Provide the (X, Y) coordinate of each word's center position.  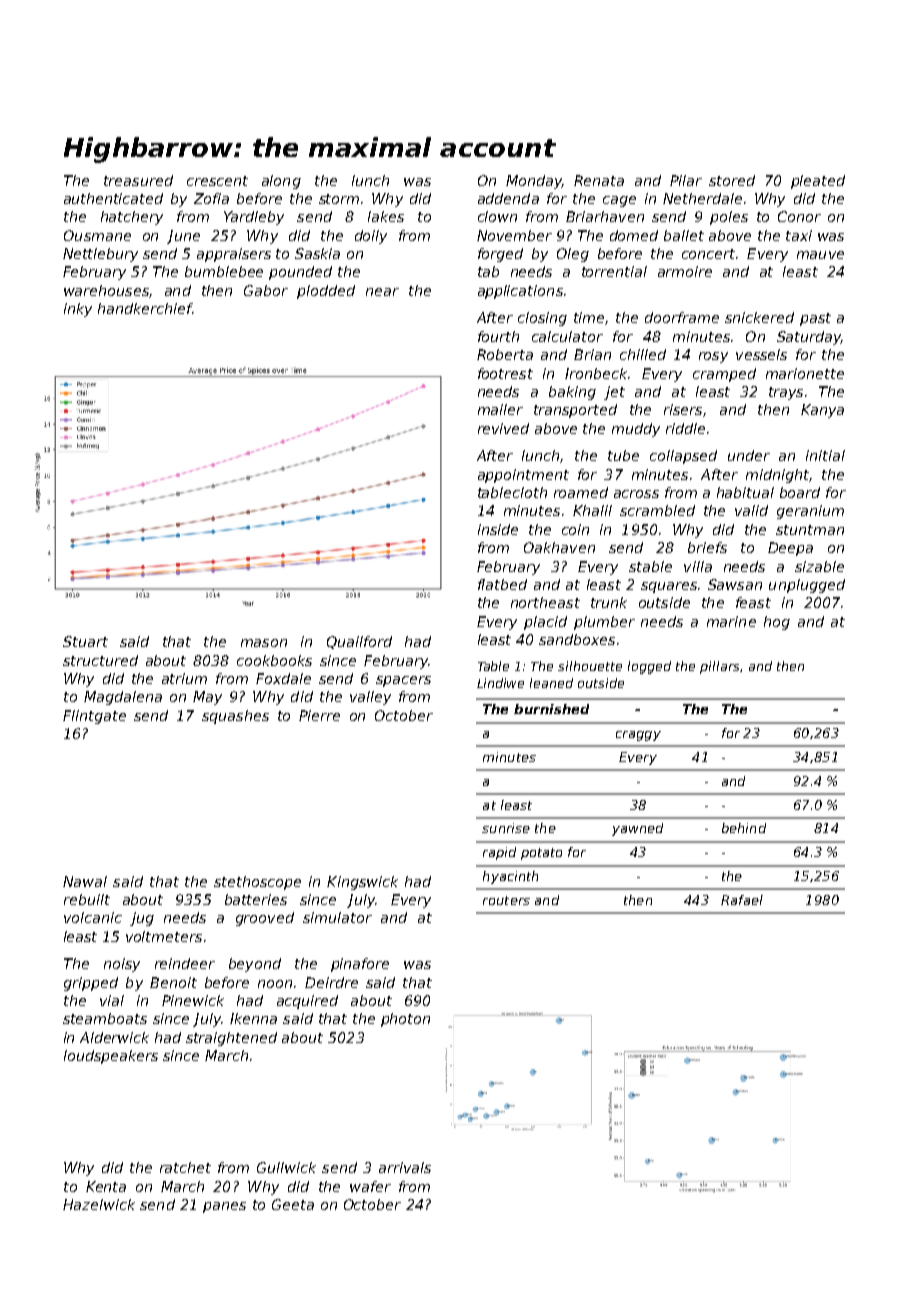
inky (78, 310)
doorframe (682, 317)
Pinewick (193, 1000)
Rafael (742, 900)
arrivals (405, 1167)
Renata (599, 180)
